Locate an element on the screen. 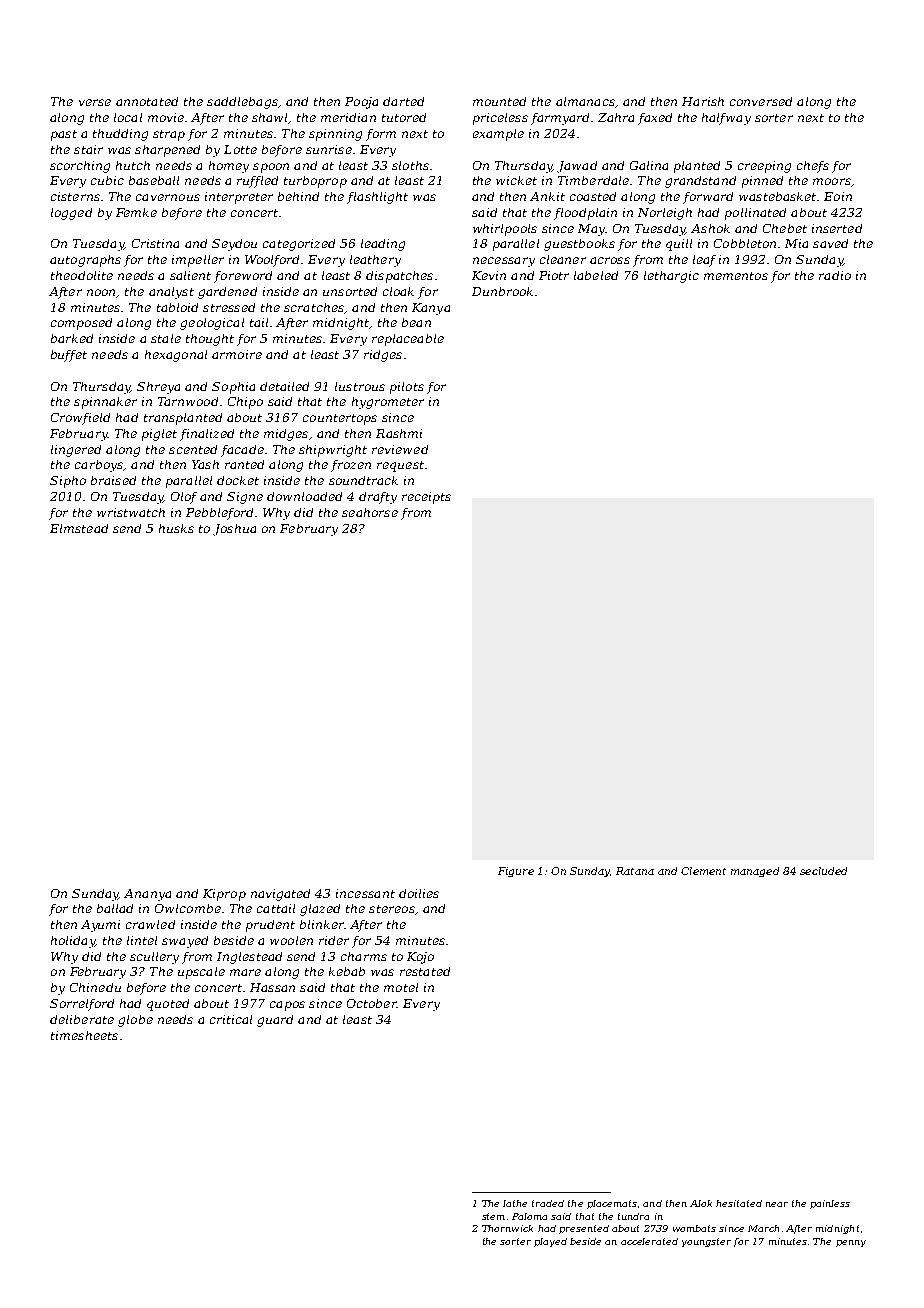 The width and height of the screenshot is (924, 1308). unsorted is located at coordinates (350, 291).
